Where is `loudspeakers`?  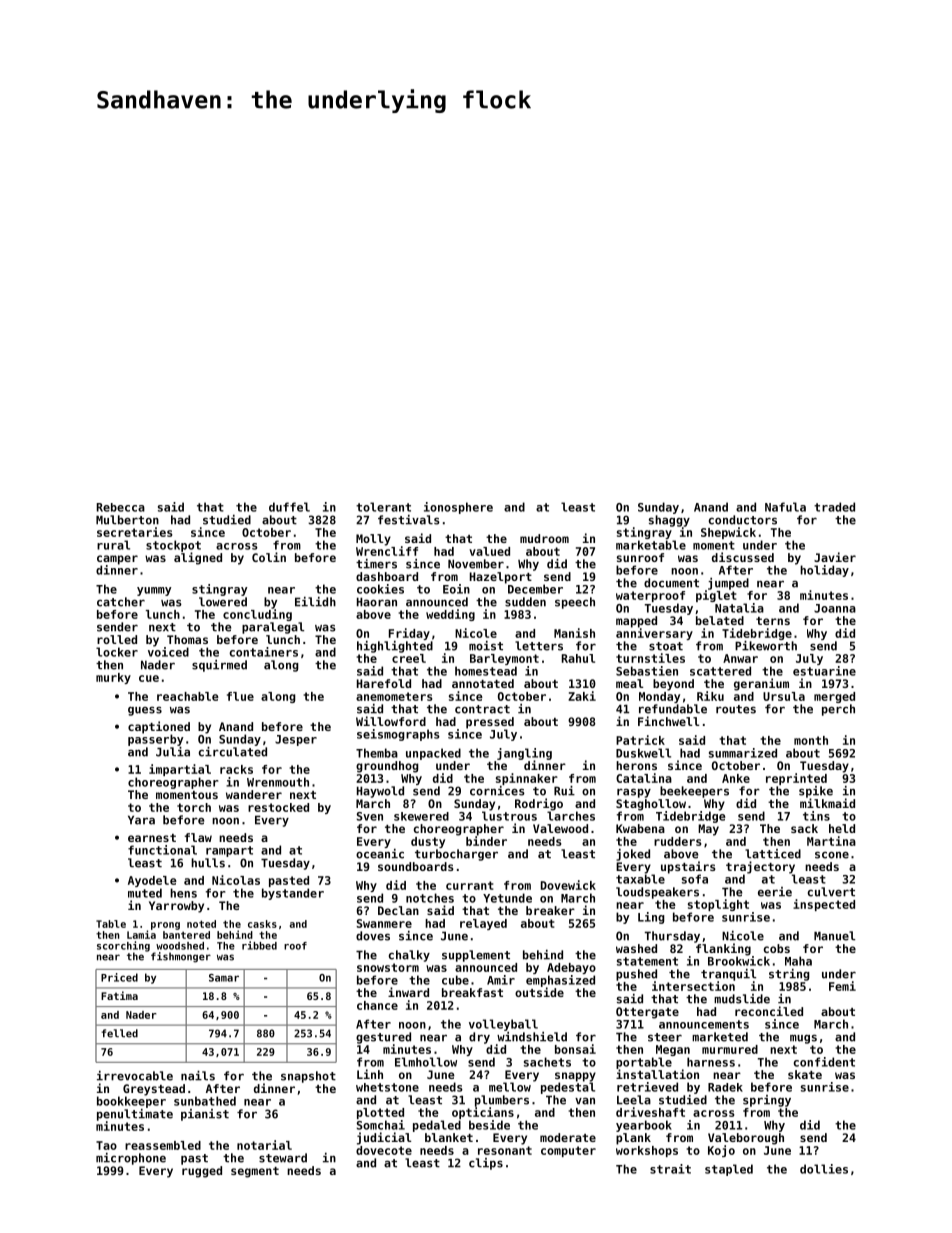
loudspeakers is located at coordinates (657, 893).
